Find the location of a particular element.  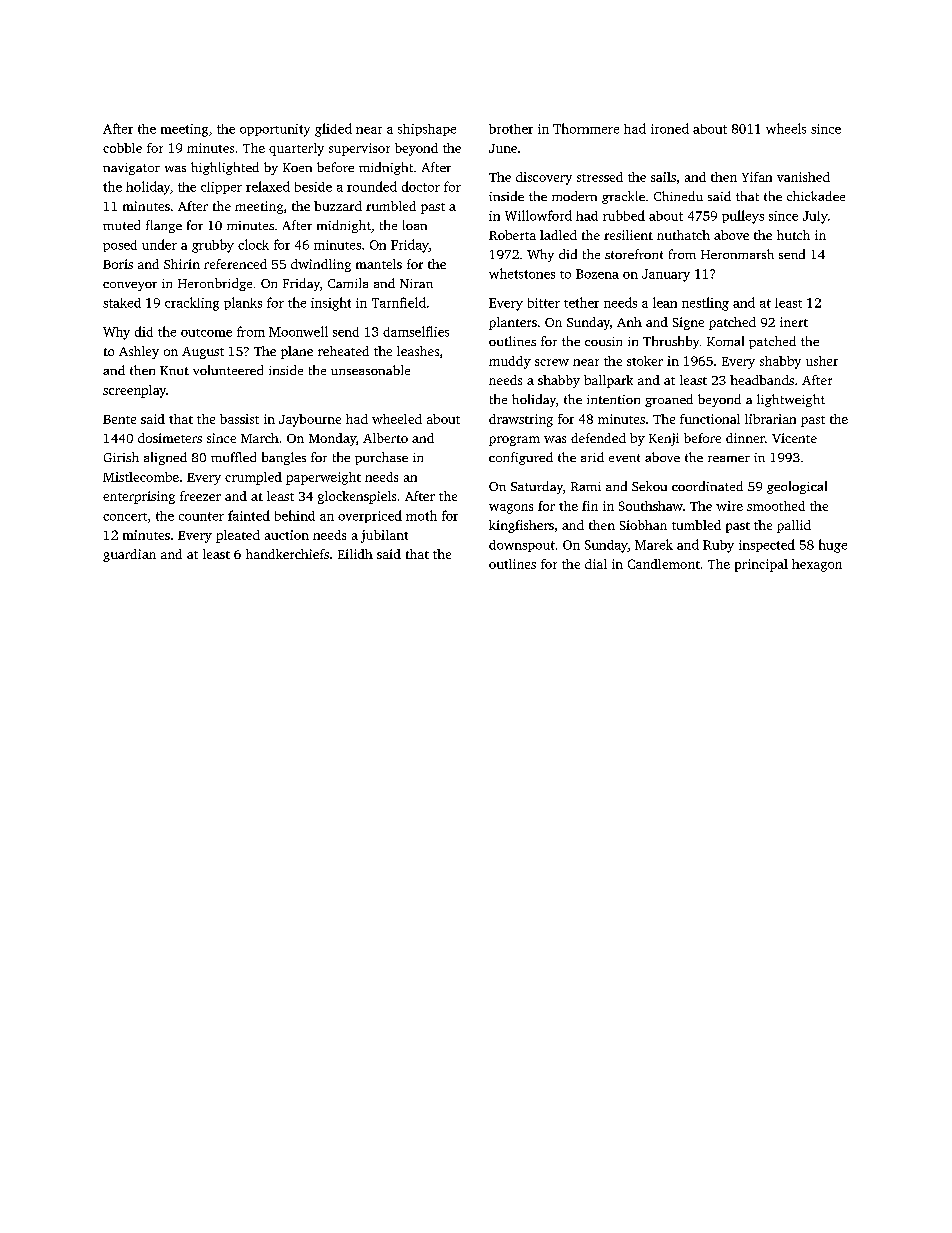

planks is located at coordinates (243, 303).
